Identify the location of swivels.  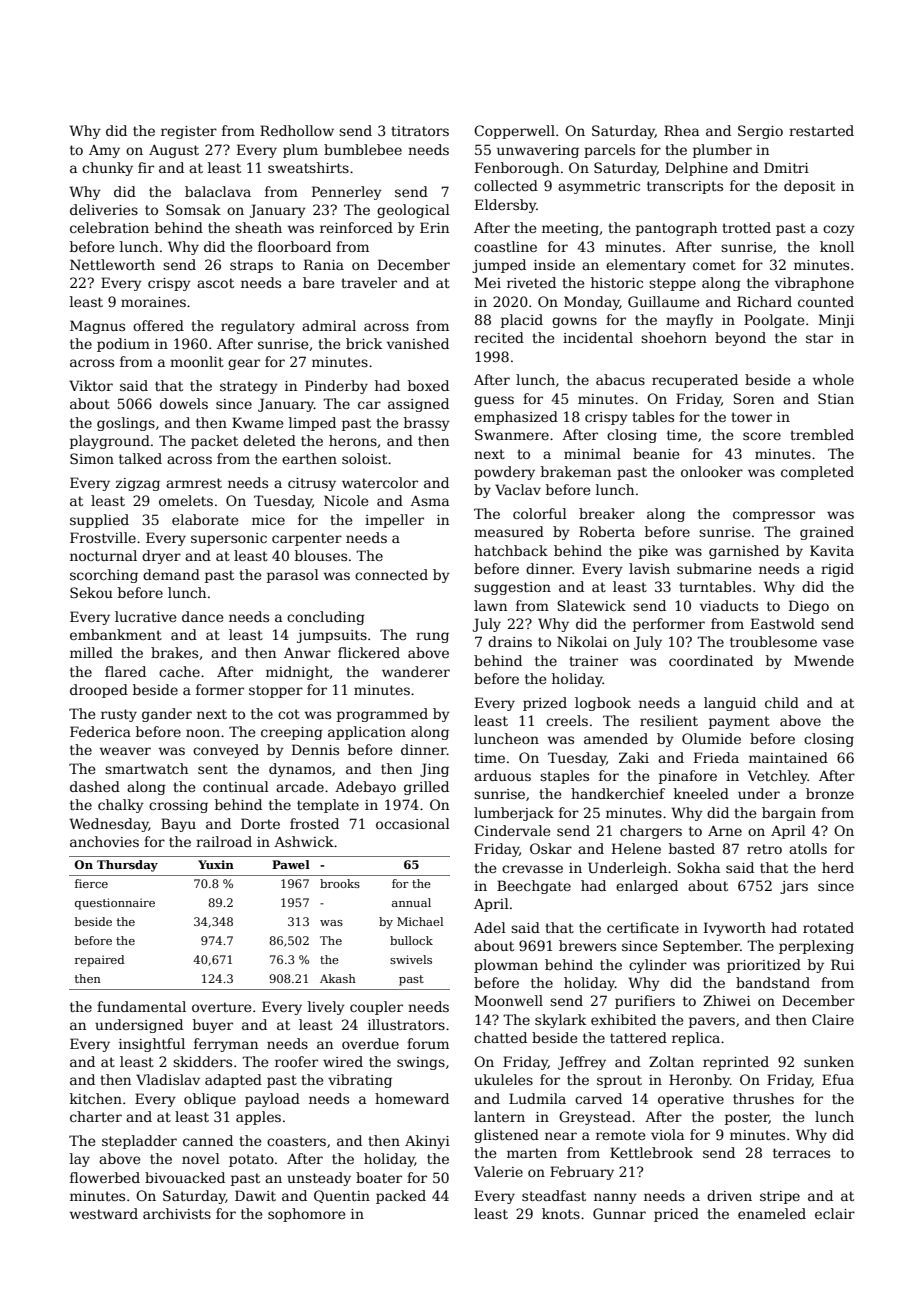
(411, 959).
